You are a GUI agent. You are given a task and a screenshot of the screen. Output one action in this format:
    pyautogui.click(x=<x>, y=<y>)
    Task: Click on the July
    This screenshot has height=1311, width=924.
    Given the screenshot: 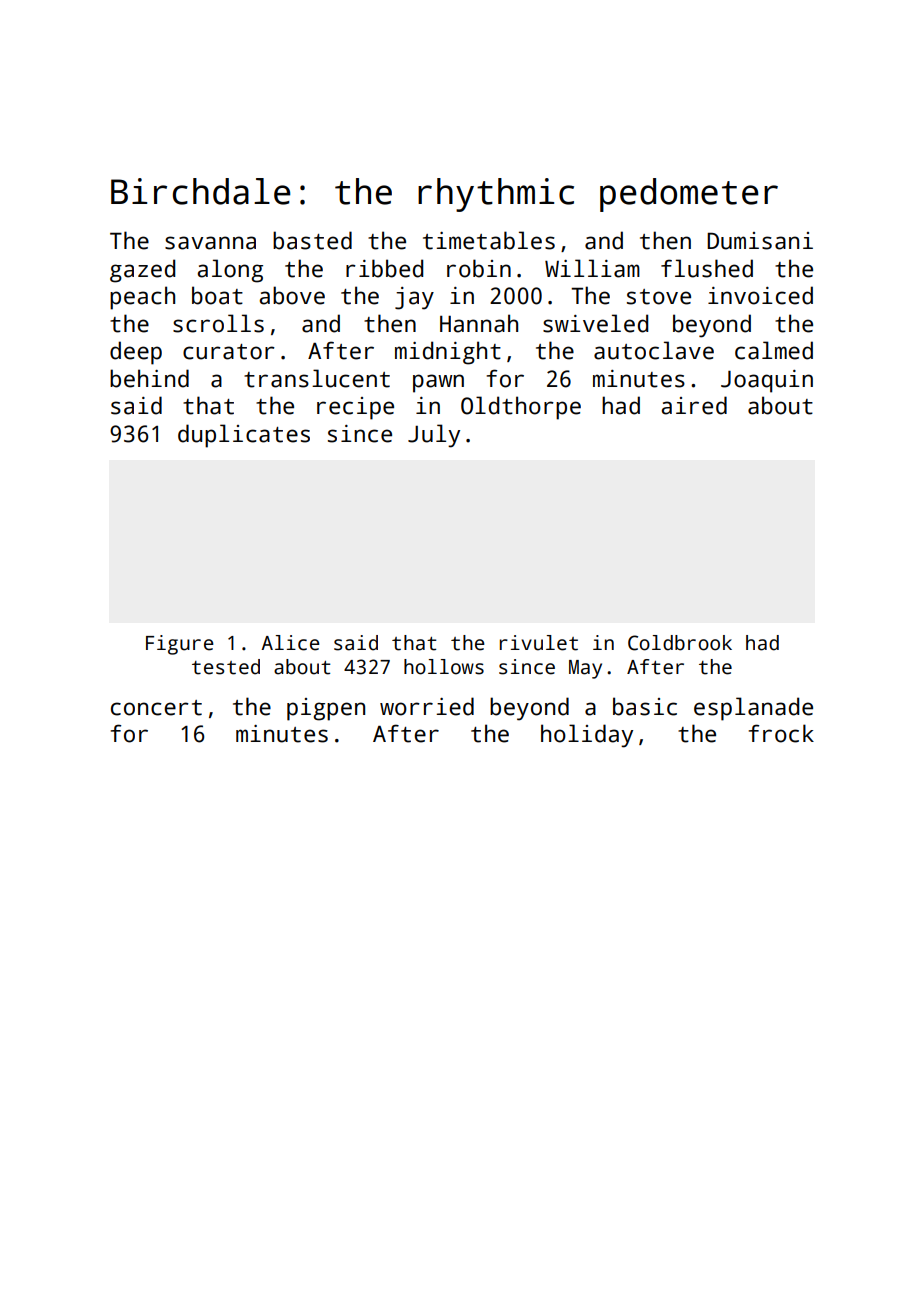 What is the action you would take?
    pyautogui.click(x=434, y=436)
